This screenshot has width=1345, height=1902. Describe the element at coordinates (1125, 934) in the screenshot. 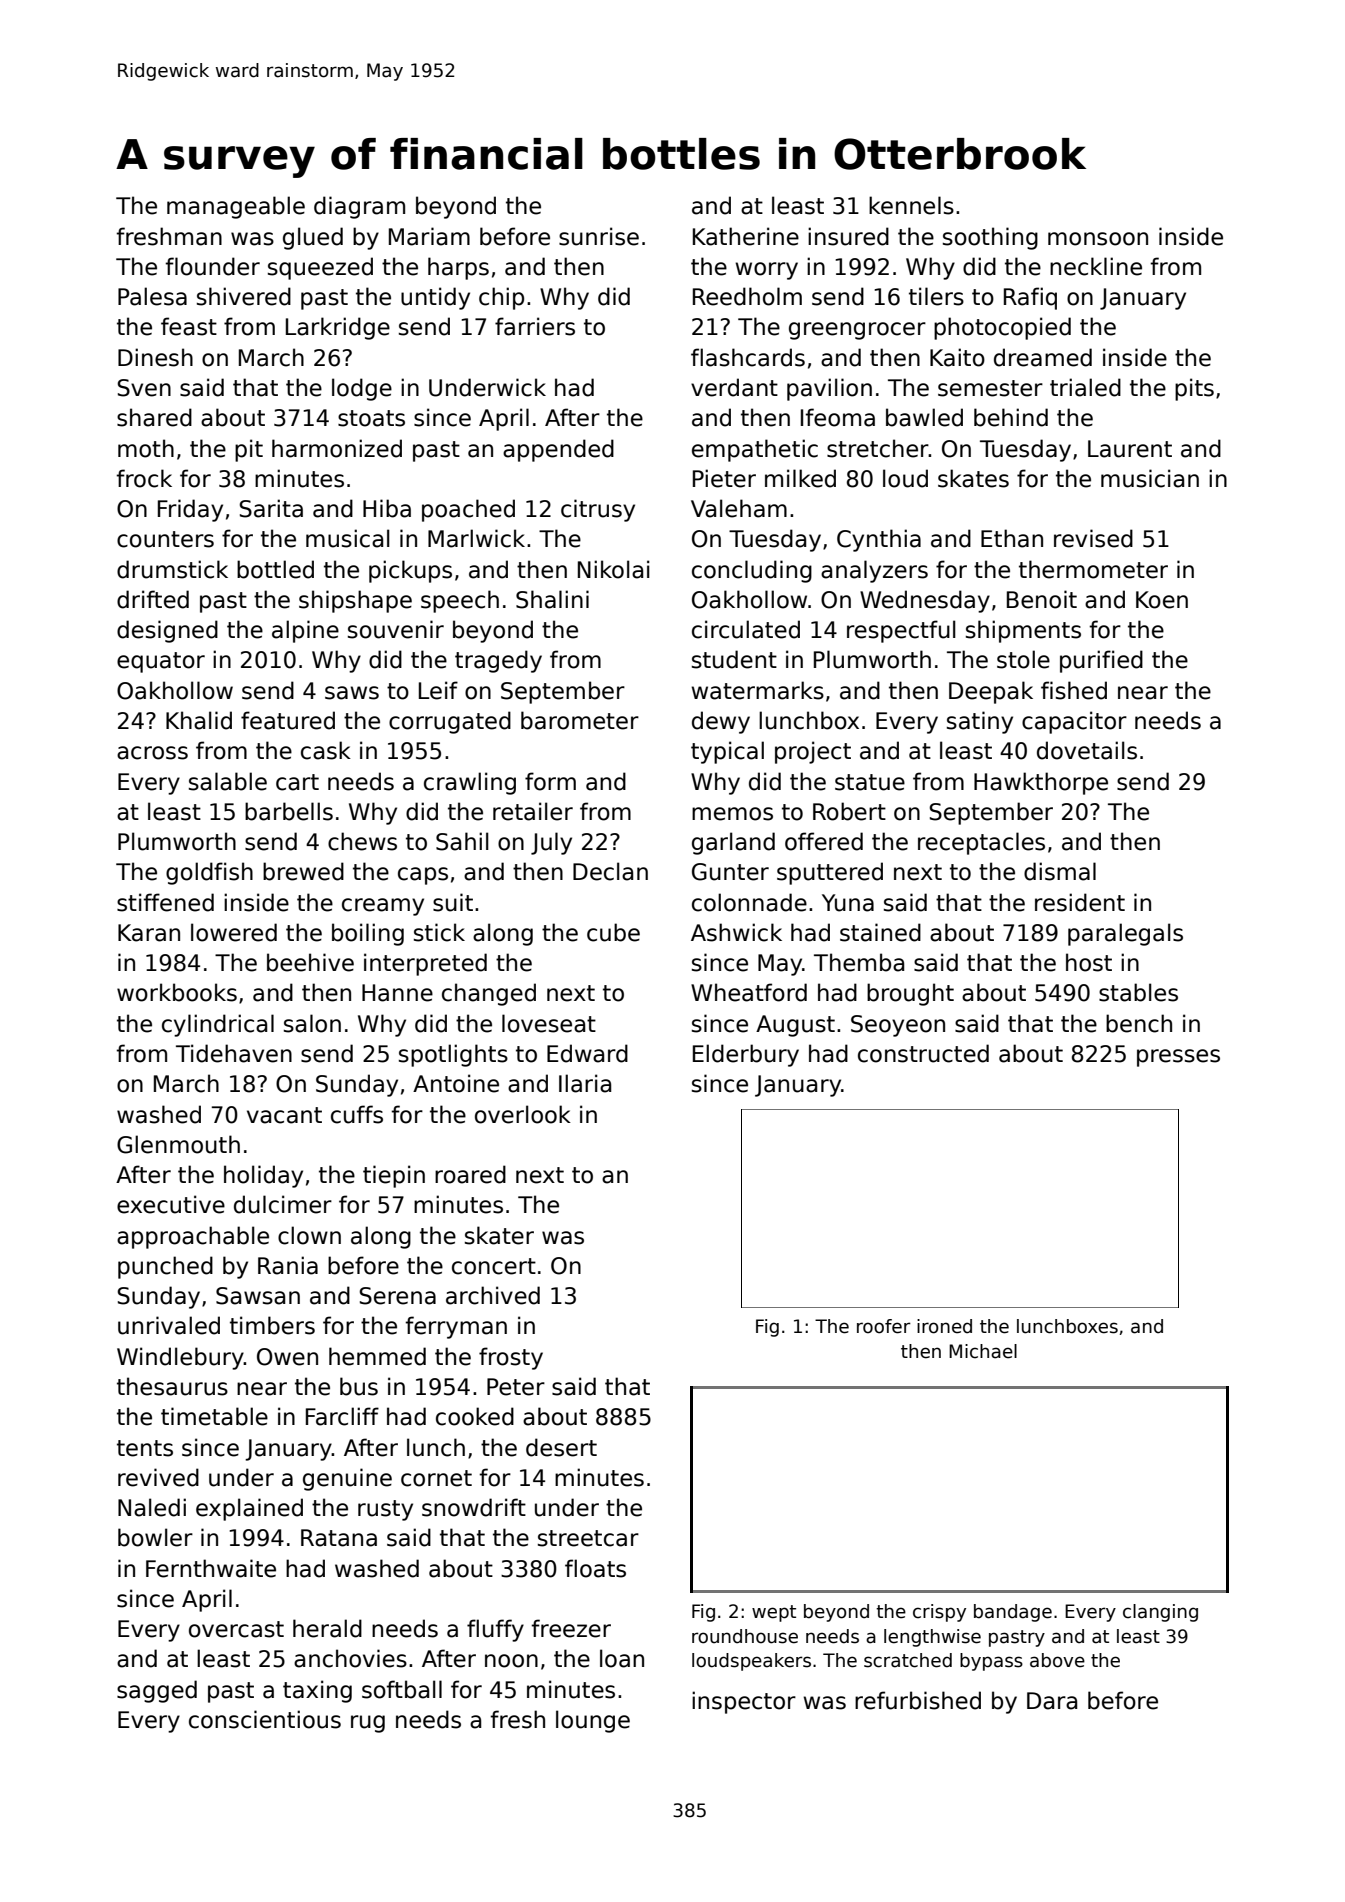

I see `paralegals` at that location.
